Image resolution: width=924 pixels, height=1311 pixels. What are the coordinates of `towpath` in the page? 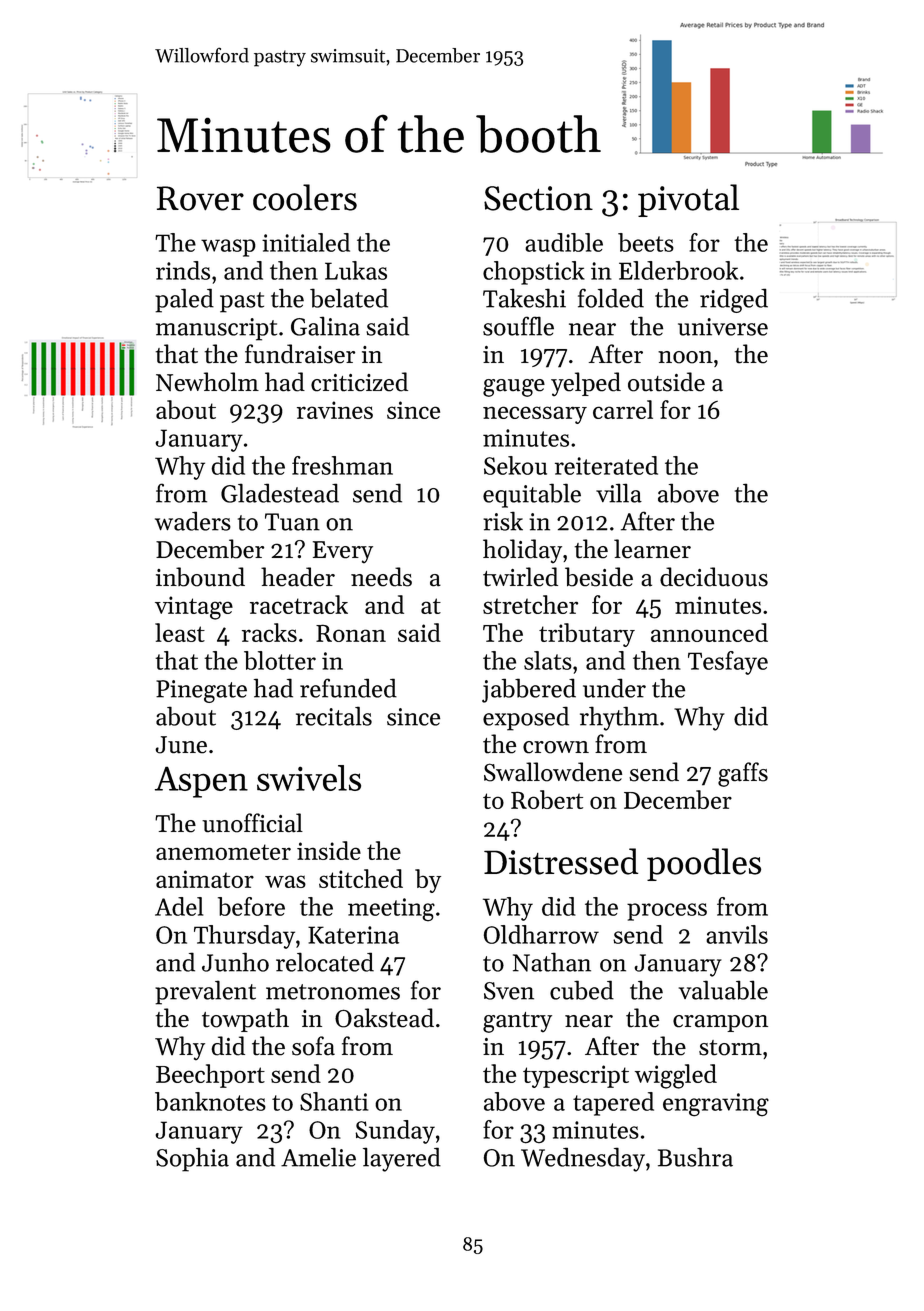 It's located at (245, 1020).
